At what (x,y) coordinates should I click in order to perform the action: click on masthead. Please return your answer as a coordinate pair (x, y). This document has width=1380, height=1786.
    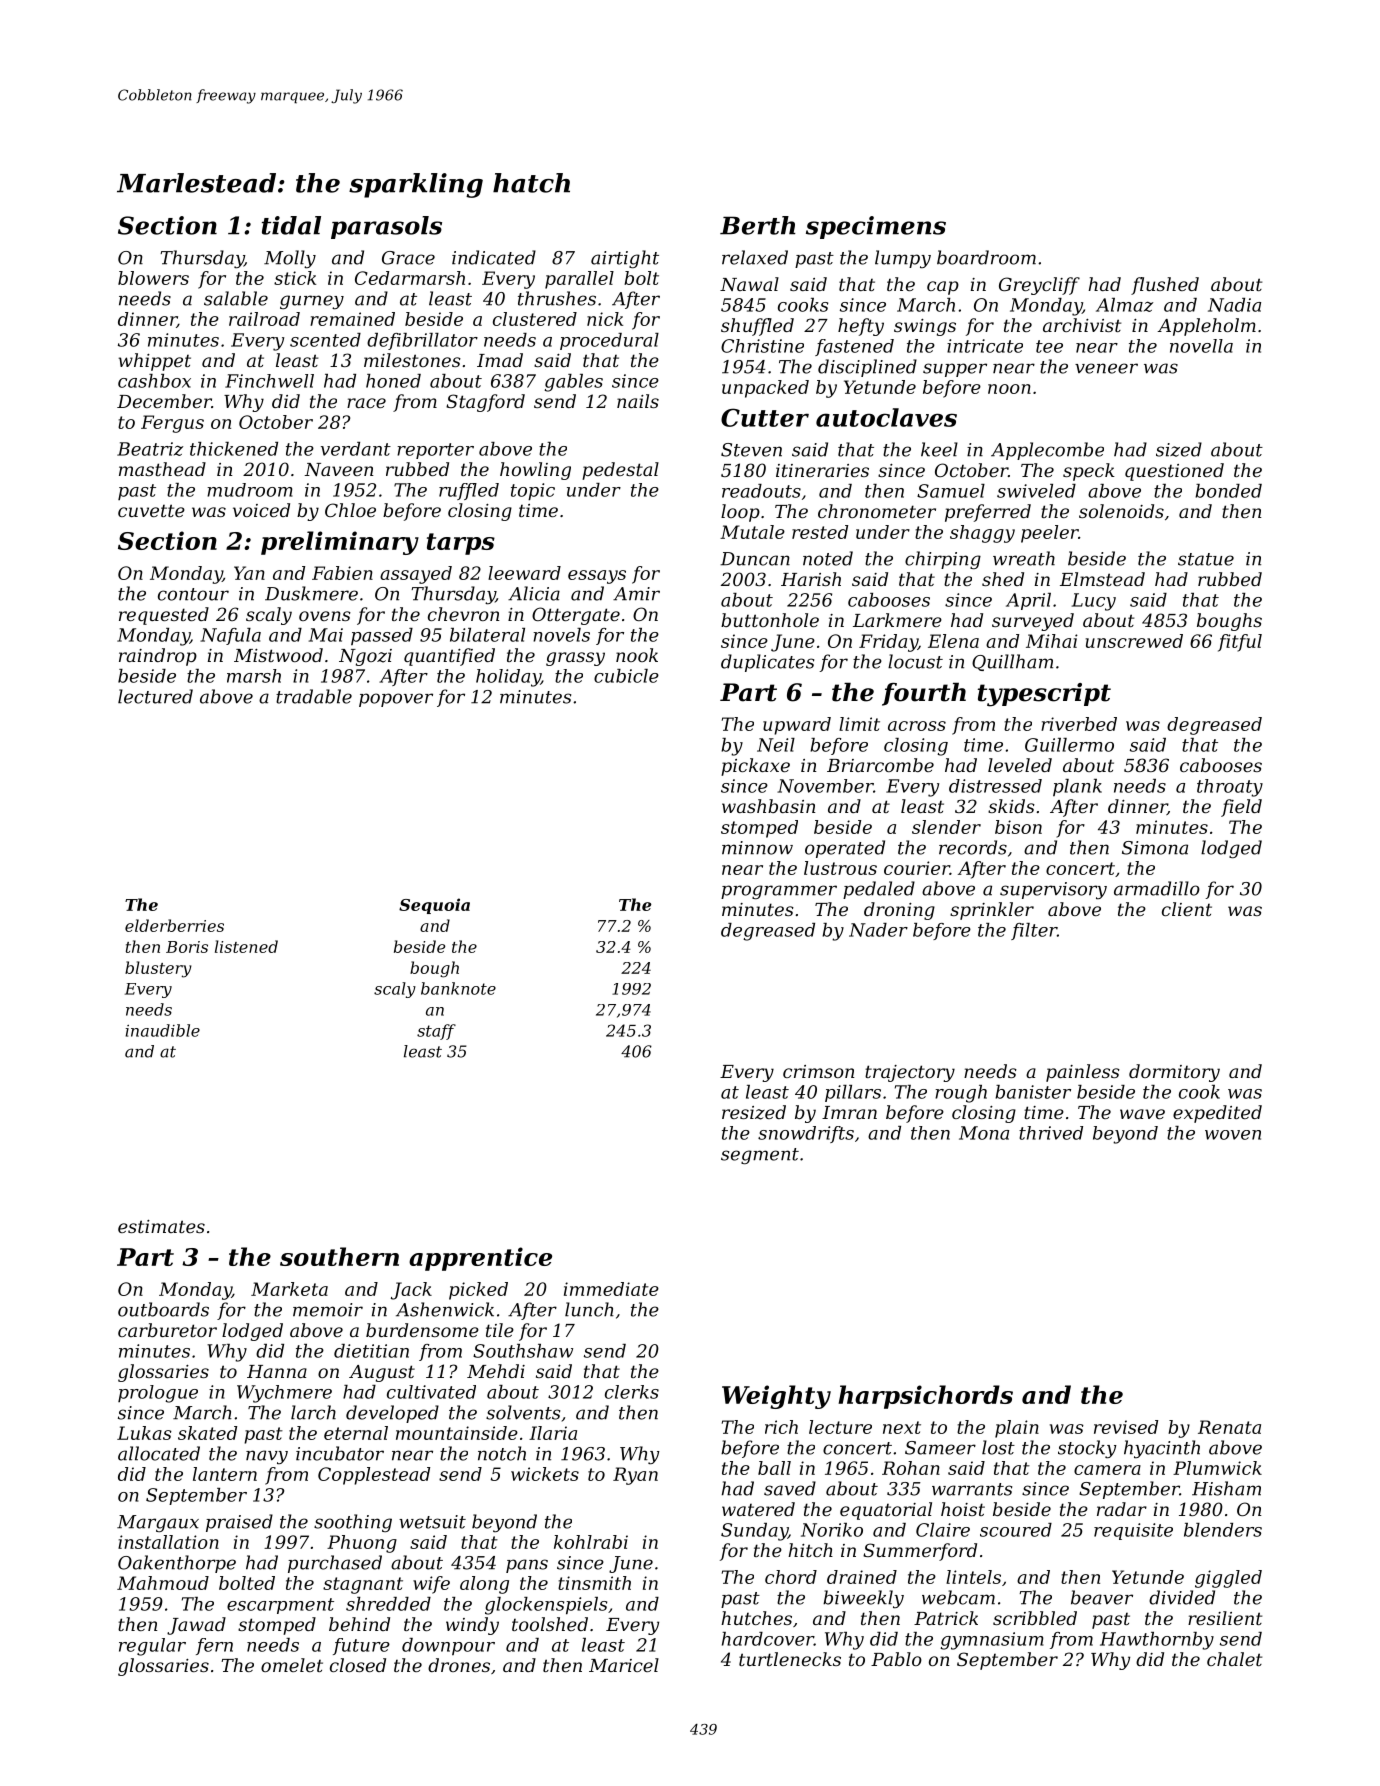
    Looking at the image, I should click on (162, 469).
